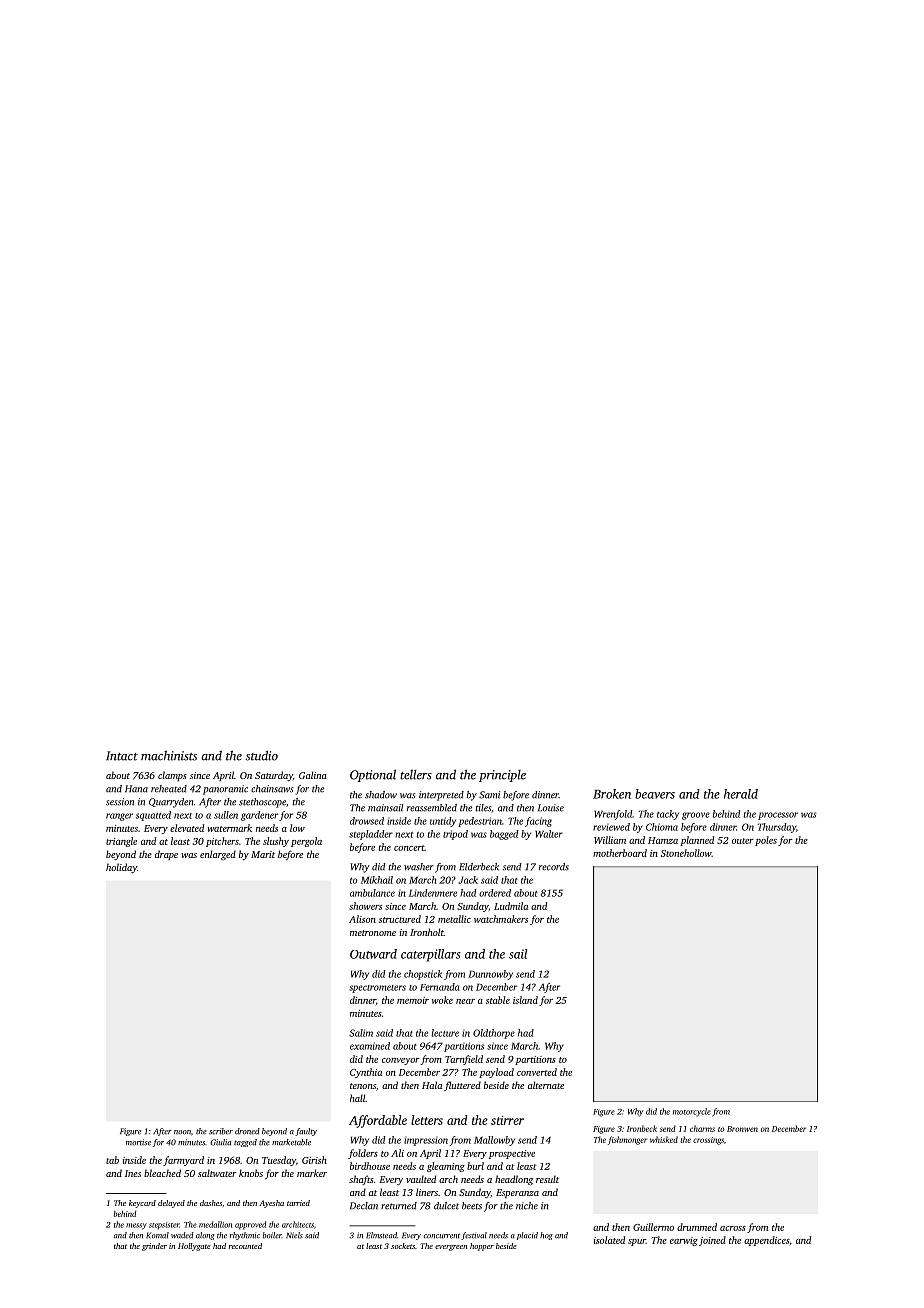 This screenshot has width=924, height=1308. What do you see at coordinates (182, 1132) in the screenshot?
I see `noon` at bounding box center [182, 1132].
